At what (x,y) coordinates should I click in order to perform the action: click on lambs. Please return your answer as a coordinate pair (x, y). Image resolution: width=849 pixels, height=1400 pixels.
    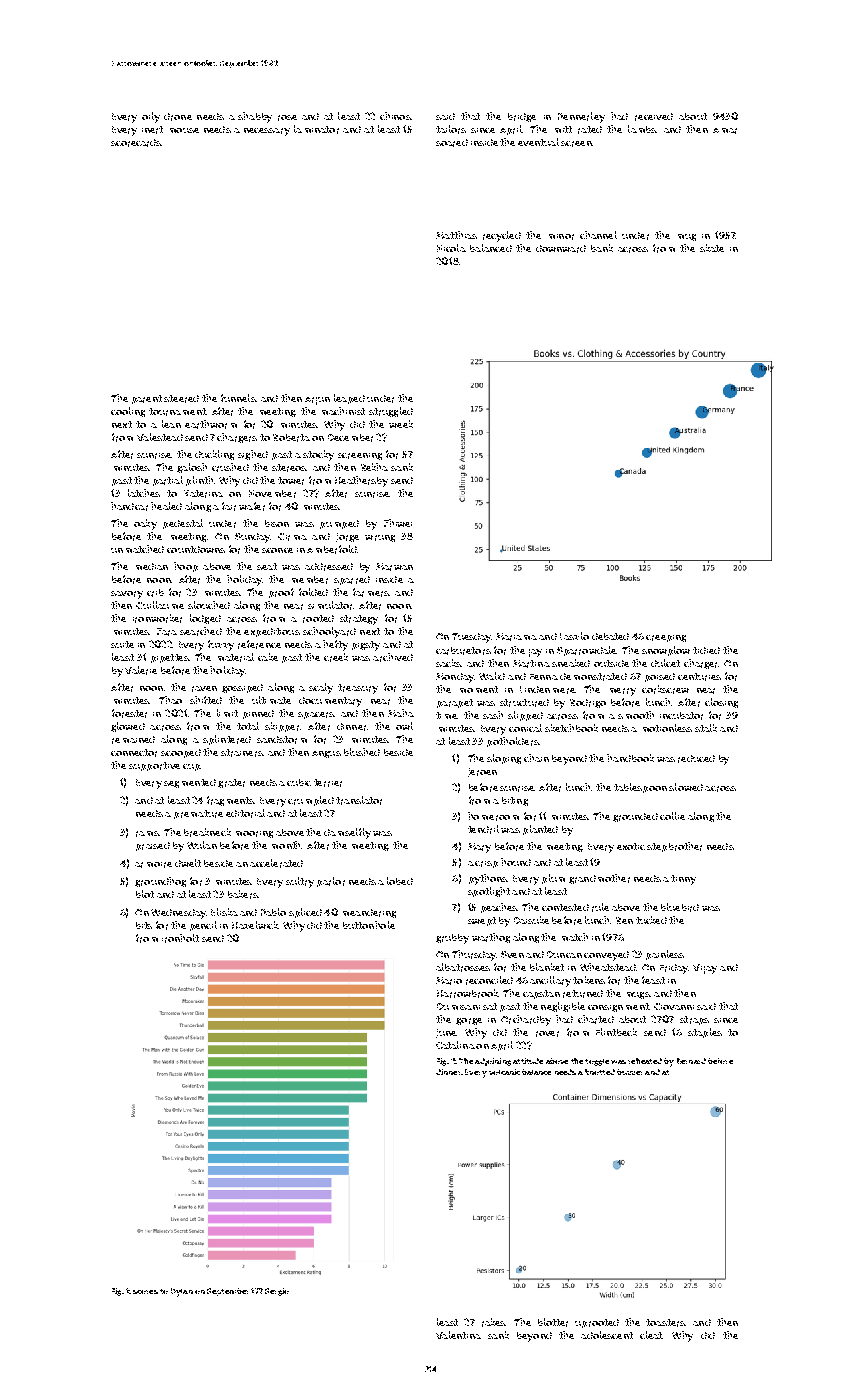
    Looking at the image, I should click on (642, 129).
